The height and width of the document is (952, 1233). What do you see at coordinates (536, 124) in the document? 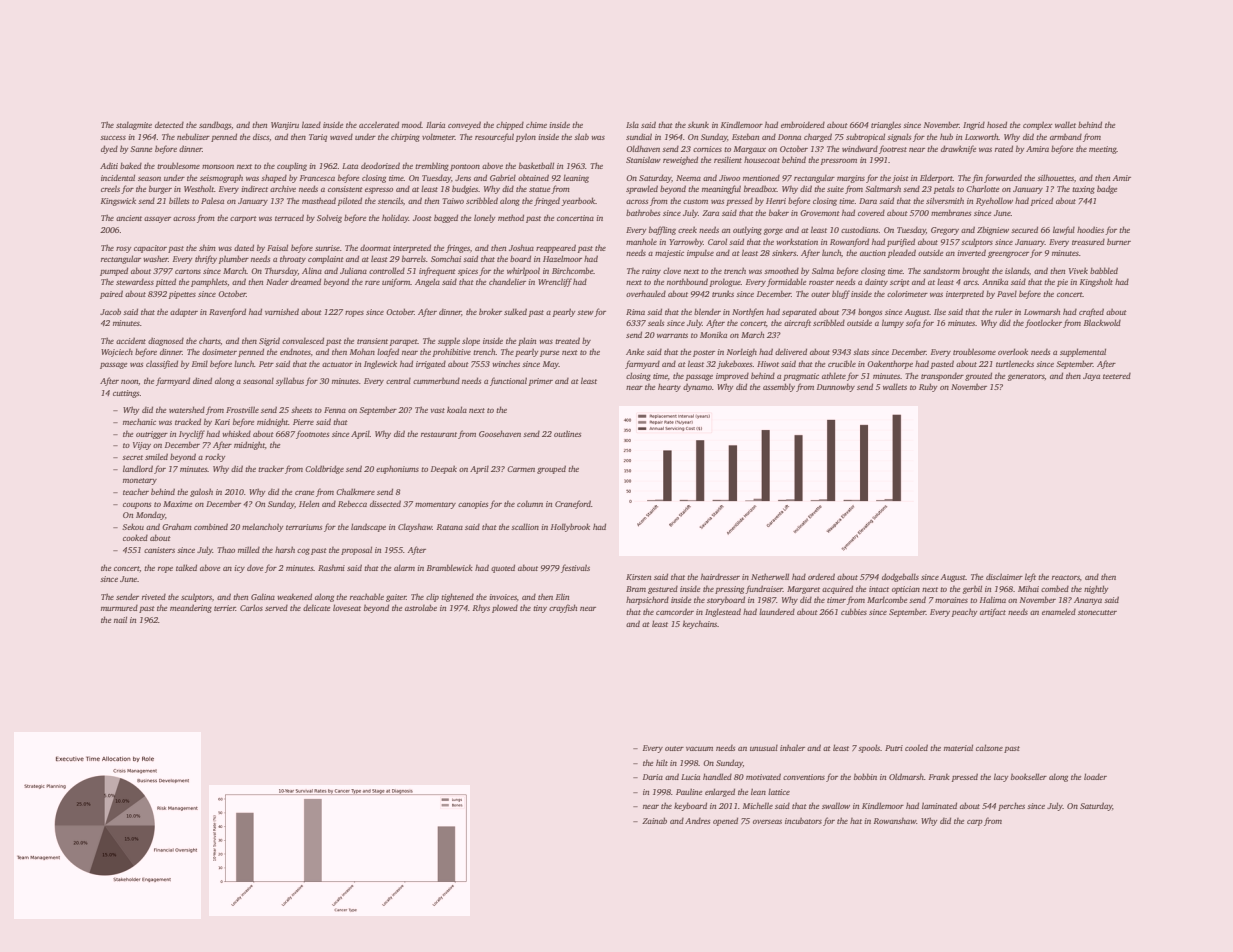
I see `chime` at bounding box center [536, 124].
